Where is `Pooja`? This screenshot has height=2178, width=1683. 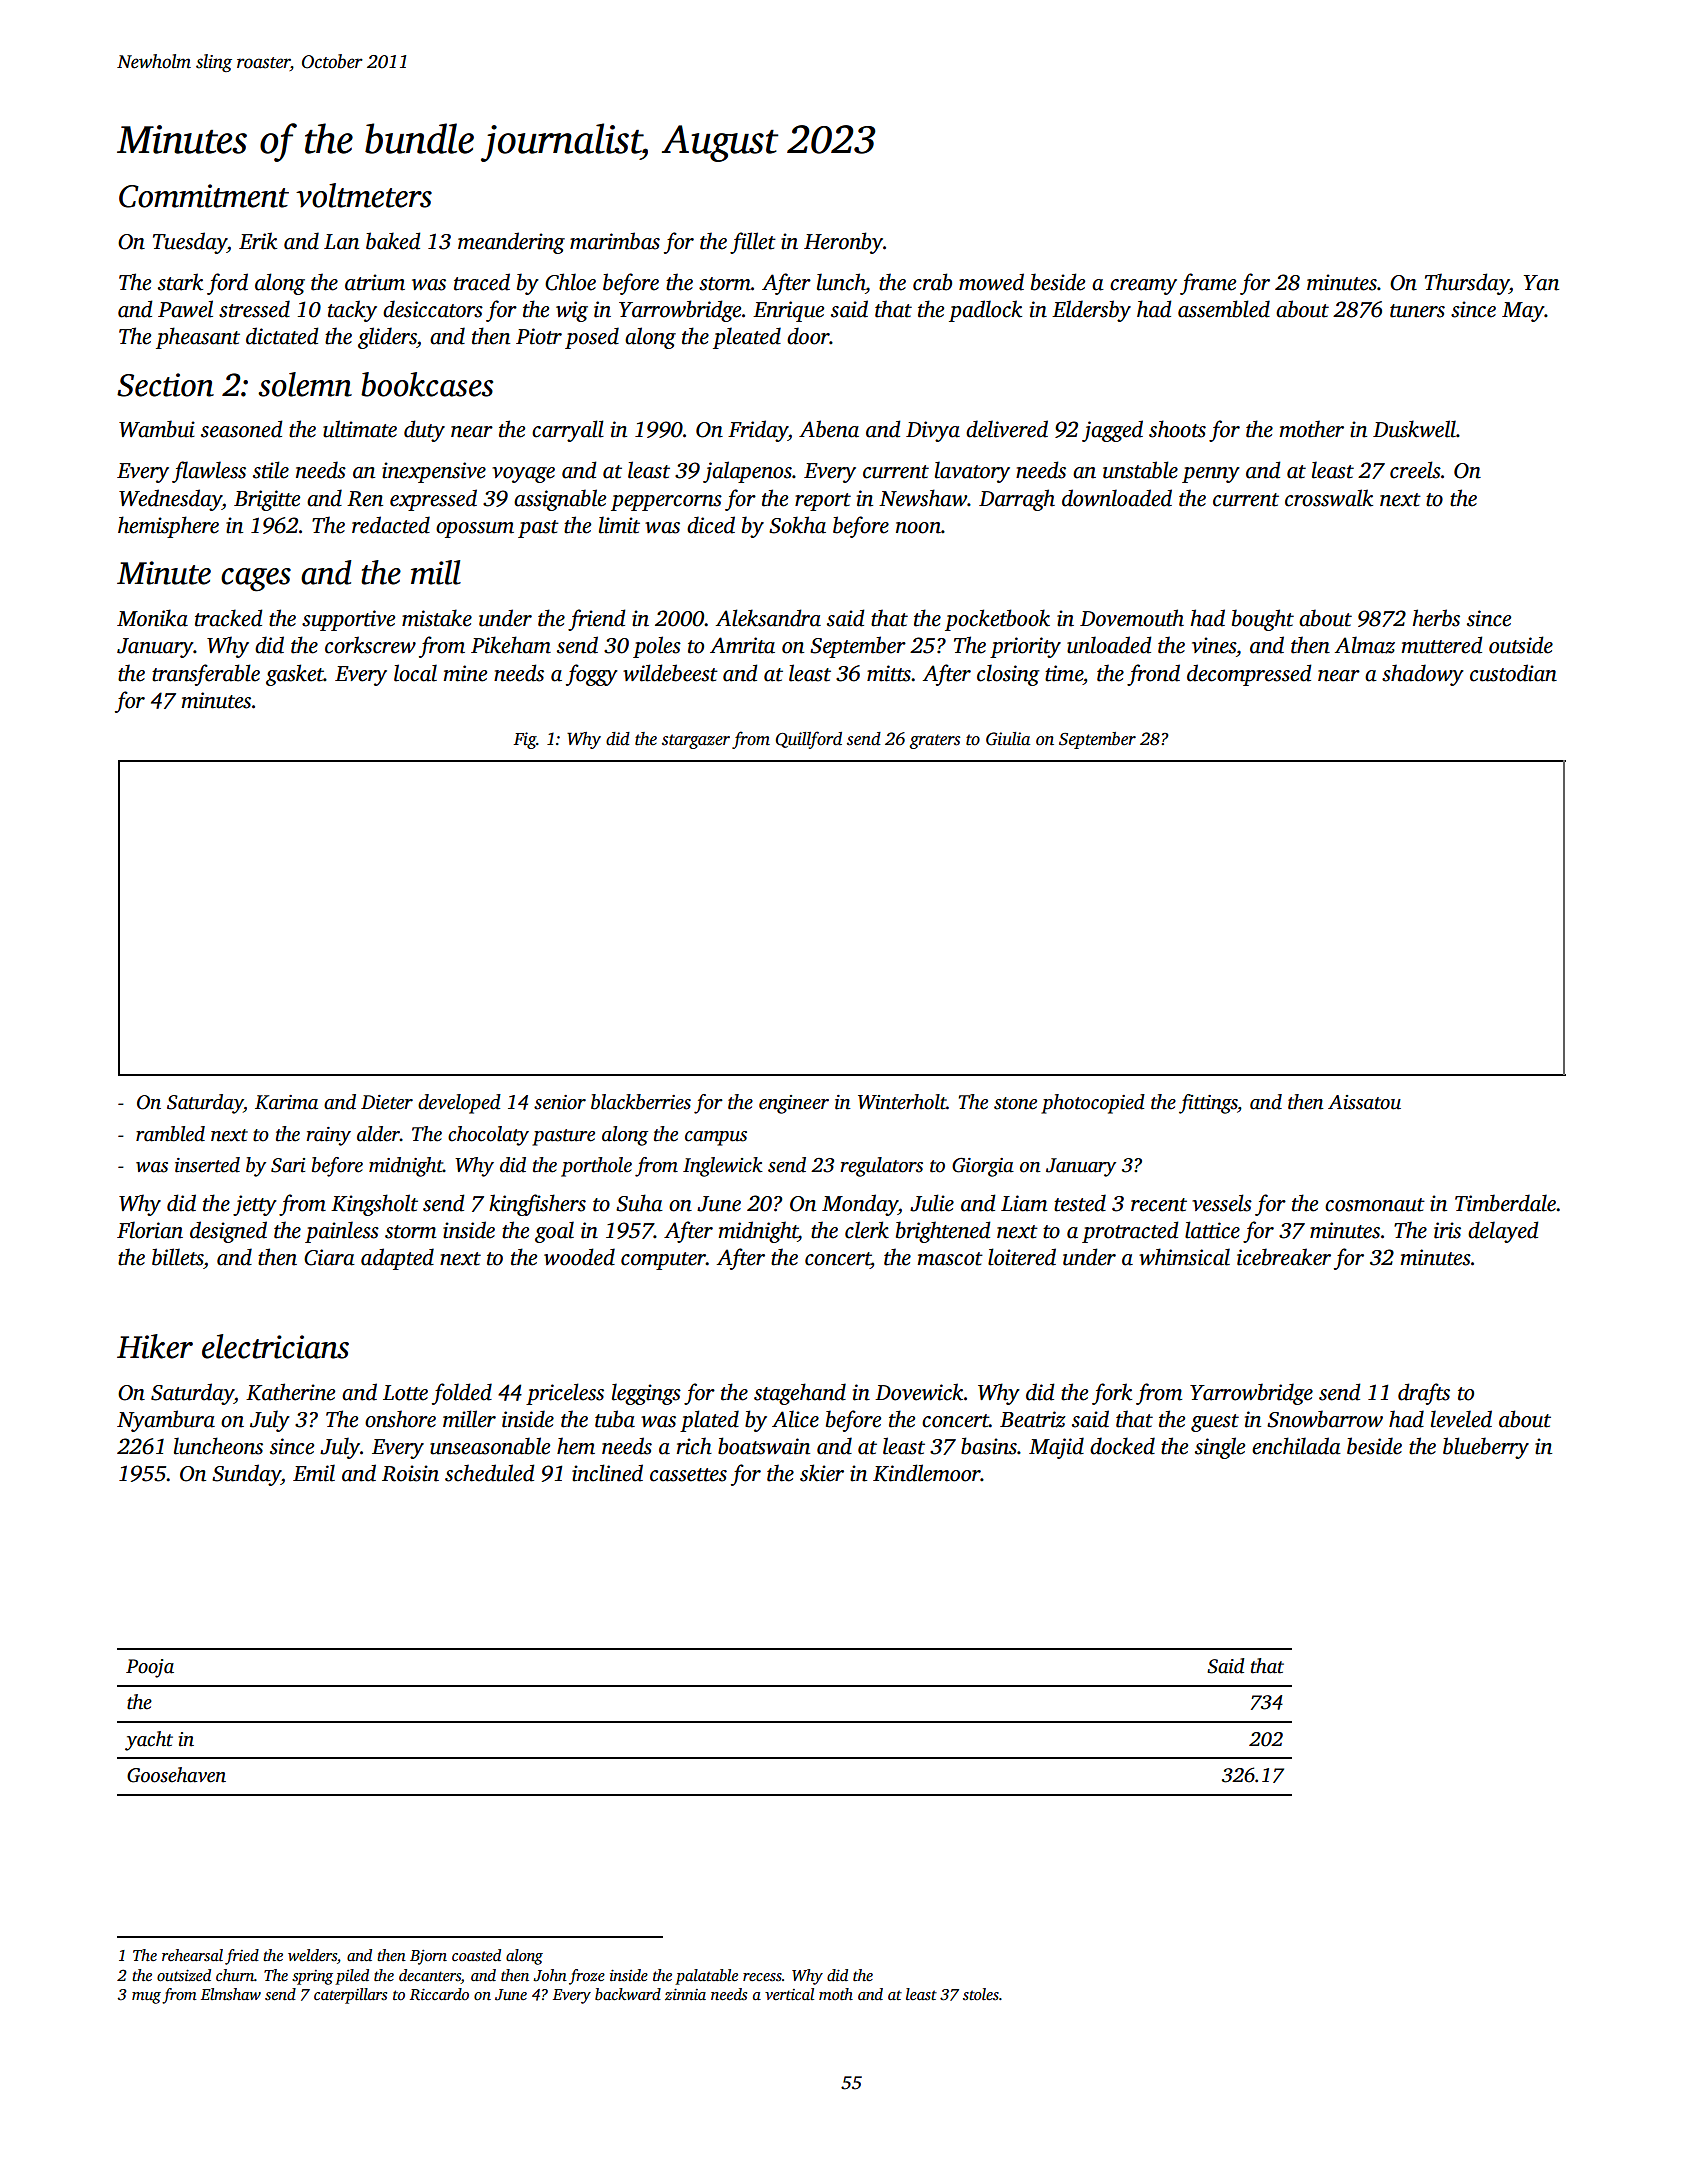
Pooja is located at coordinates (150, 1668).
